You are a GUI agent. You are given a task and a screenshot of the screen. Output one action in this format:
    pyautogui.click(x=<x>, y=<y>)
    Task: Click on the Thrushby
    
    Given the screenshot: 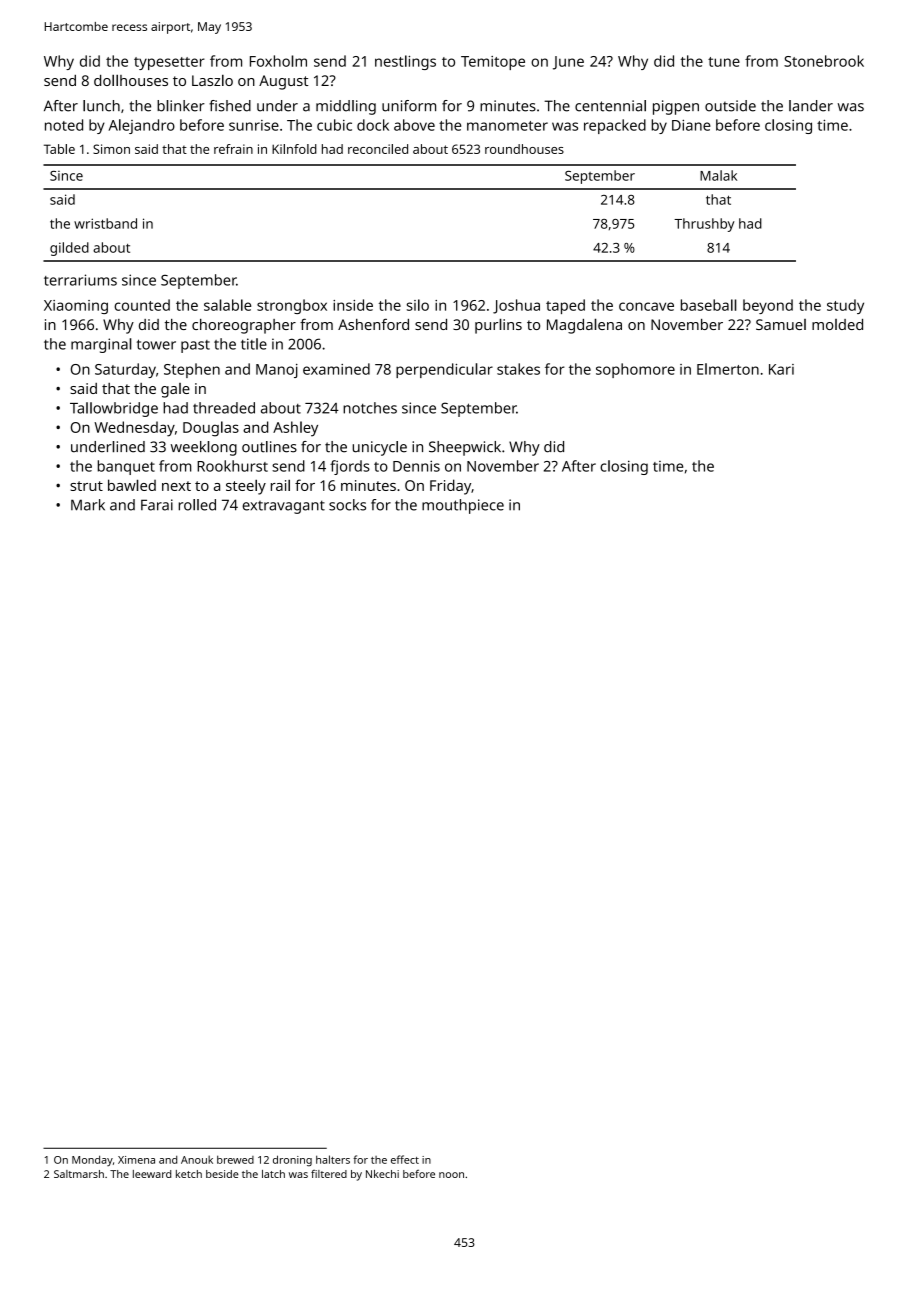 What is the action you would take?
    pyautogui.click(x=704, y=225)
